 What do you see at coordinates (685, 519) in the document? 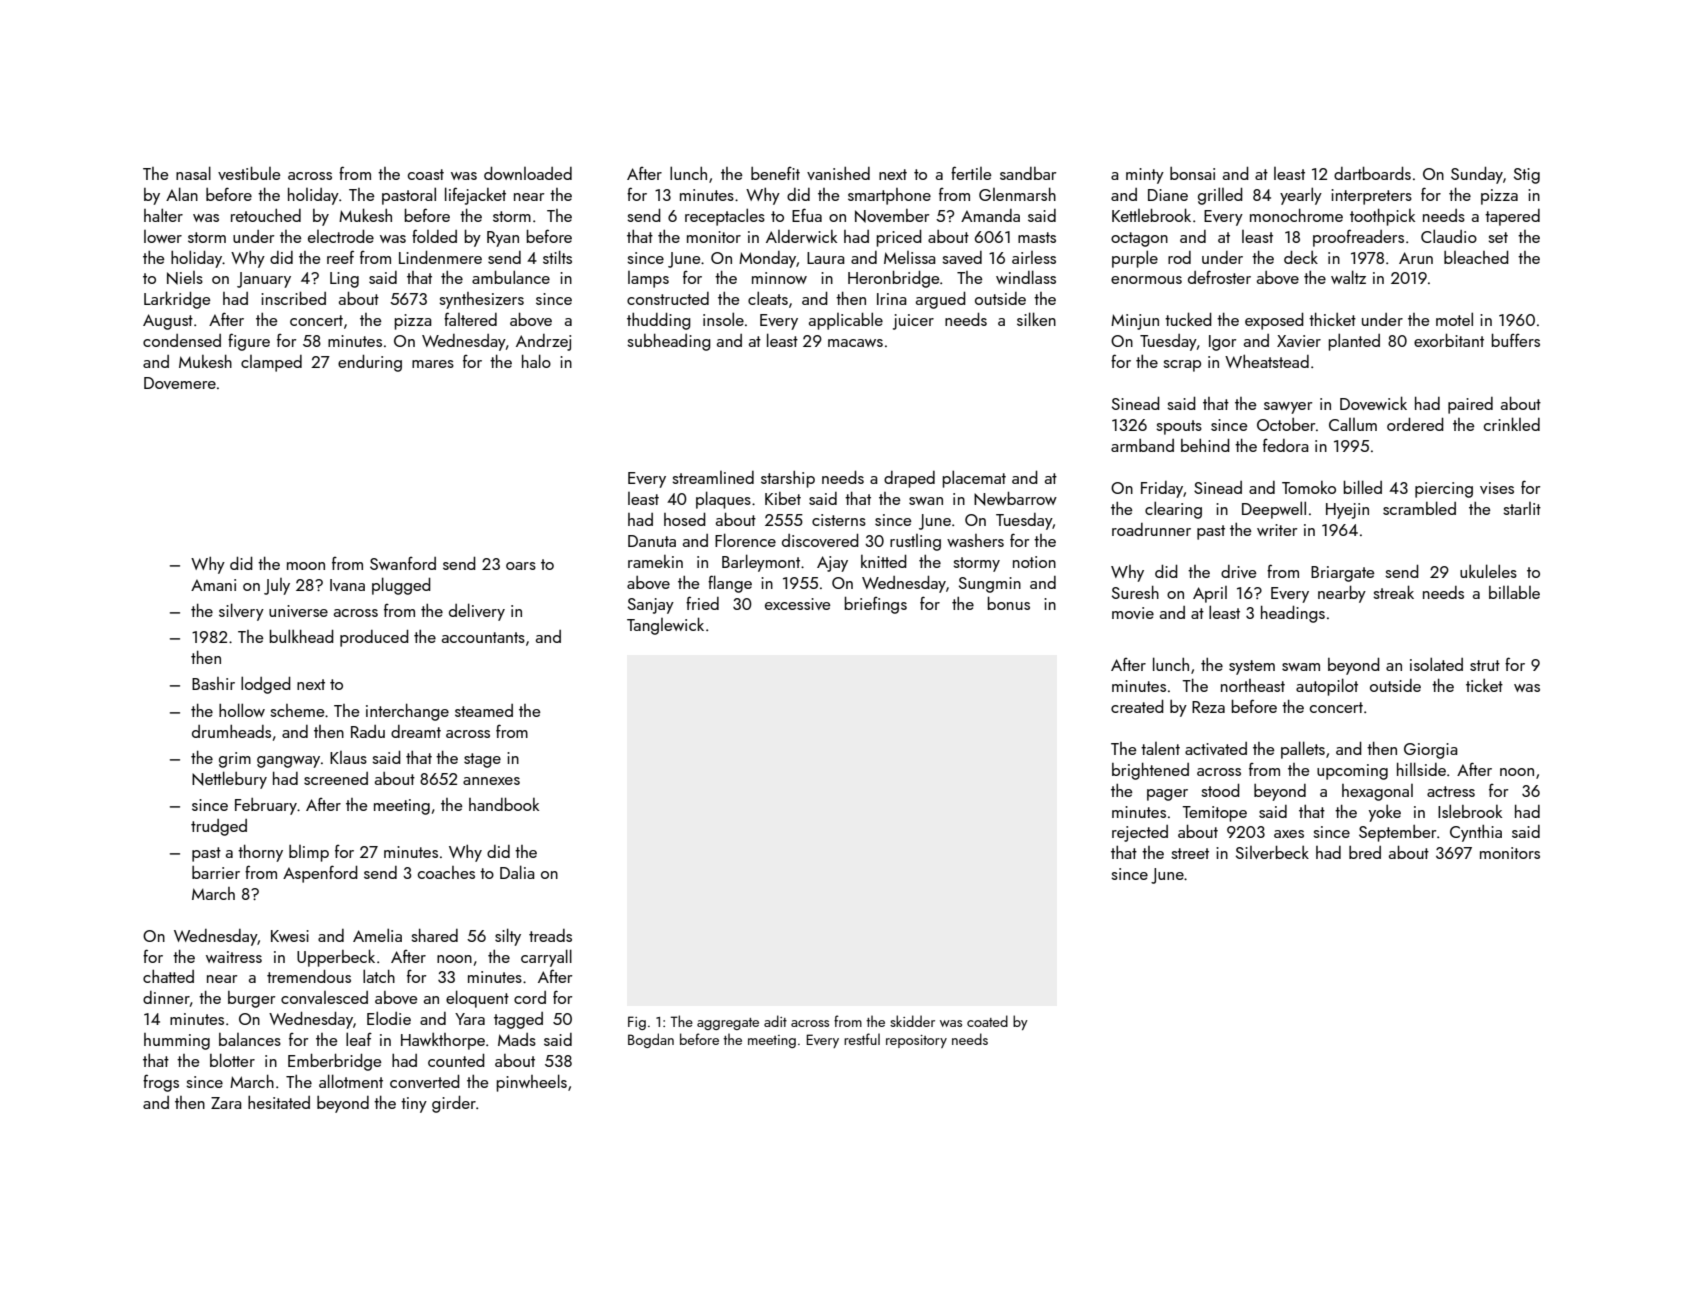
I see `hosed` at bounding box center [685, 519].
